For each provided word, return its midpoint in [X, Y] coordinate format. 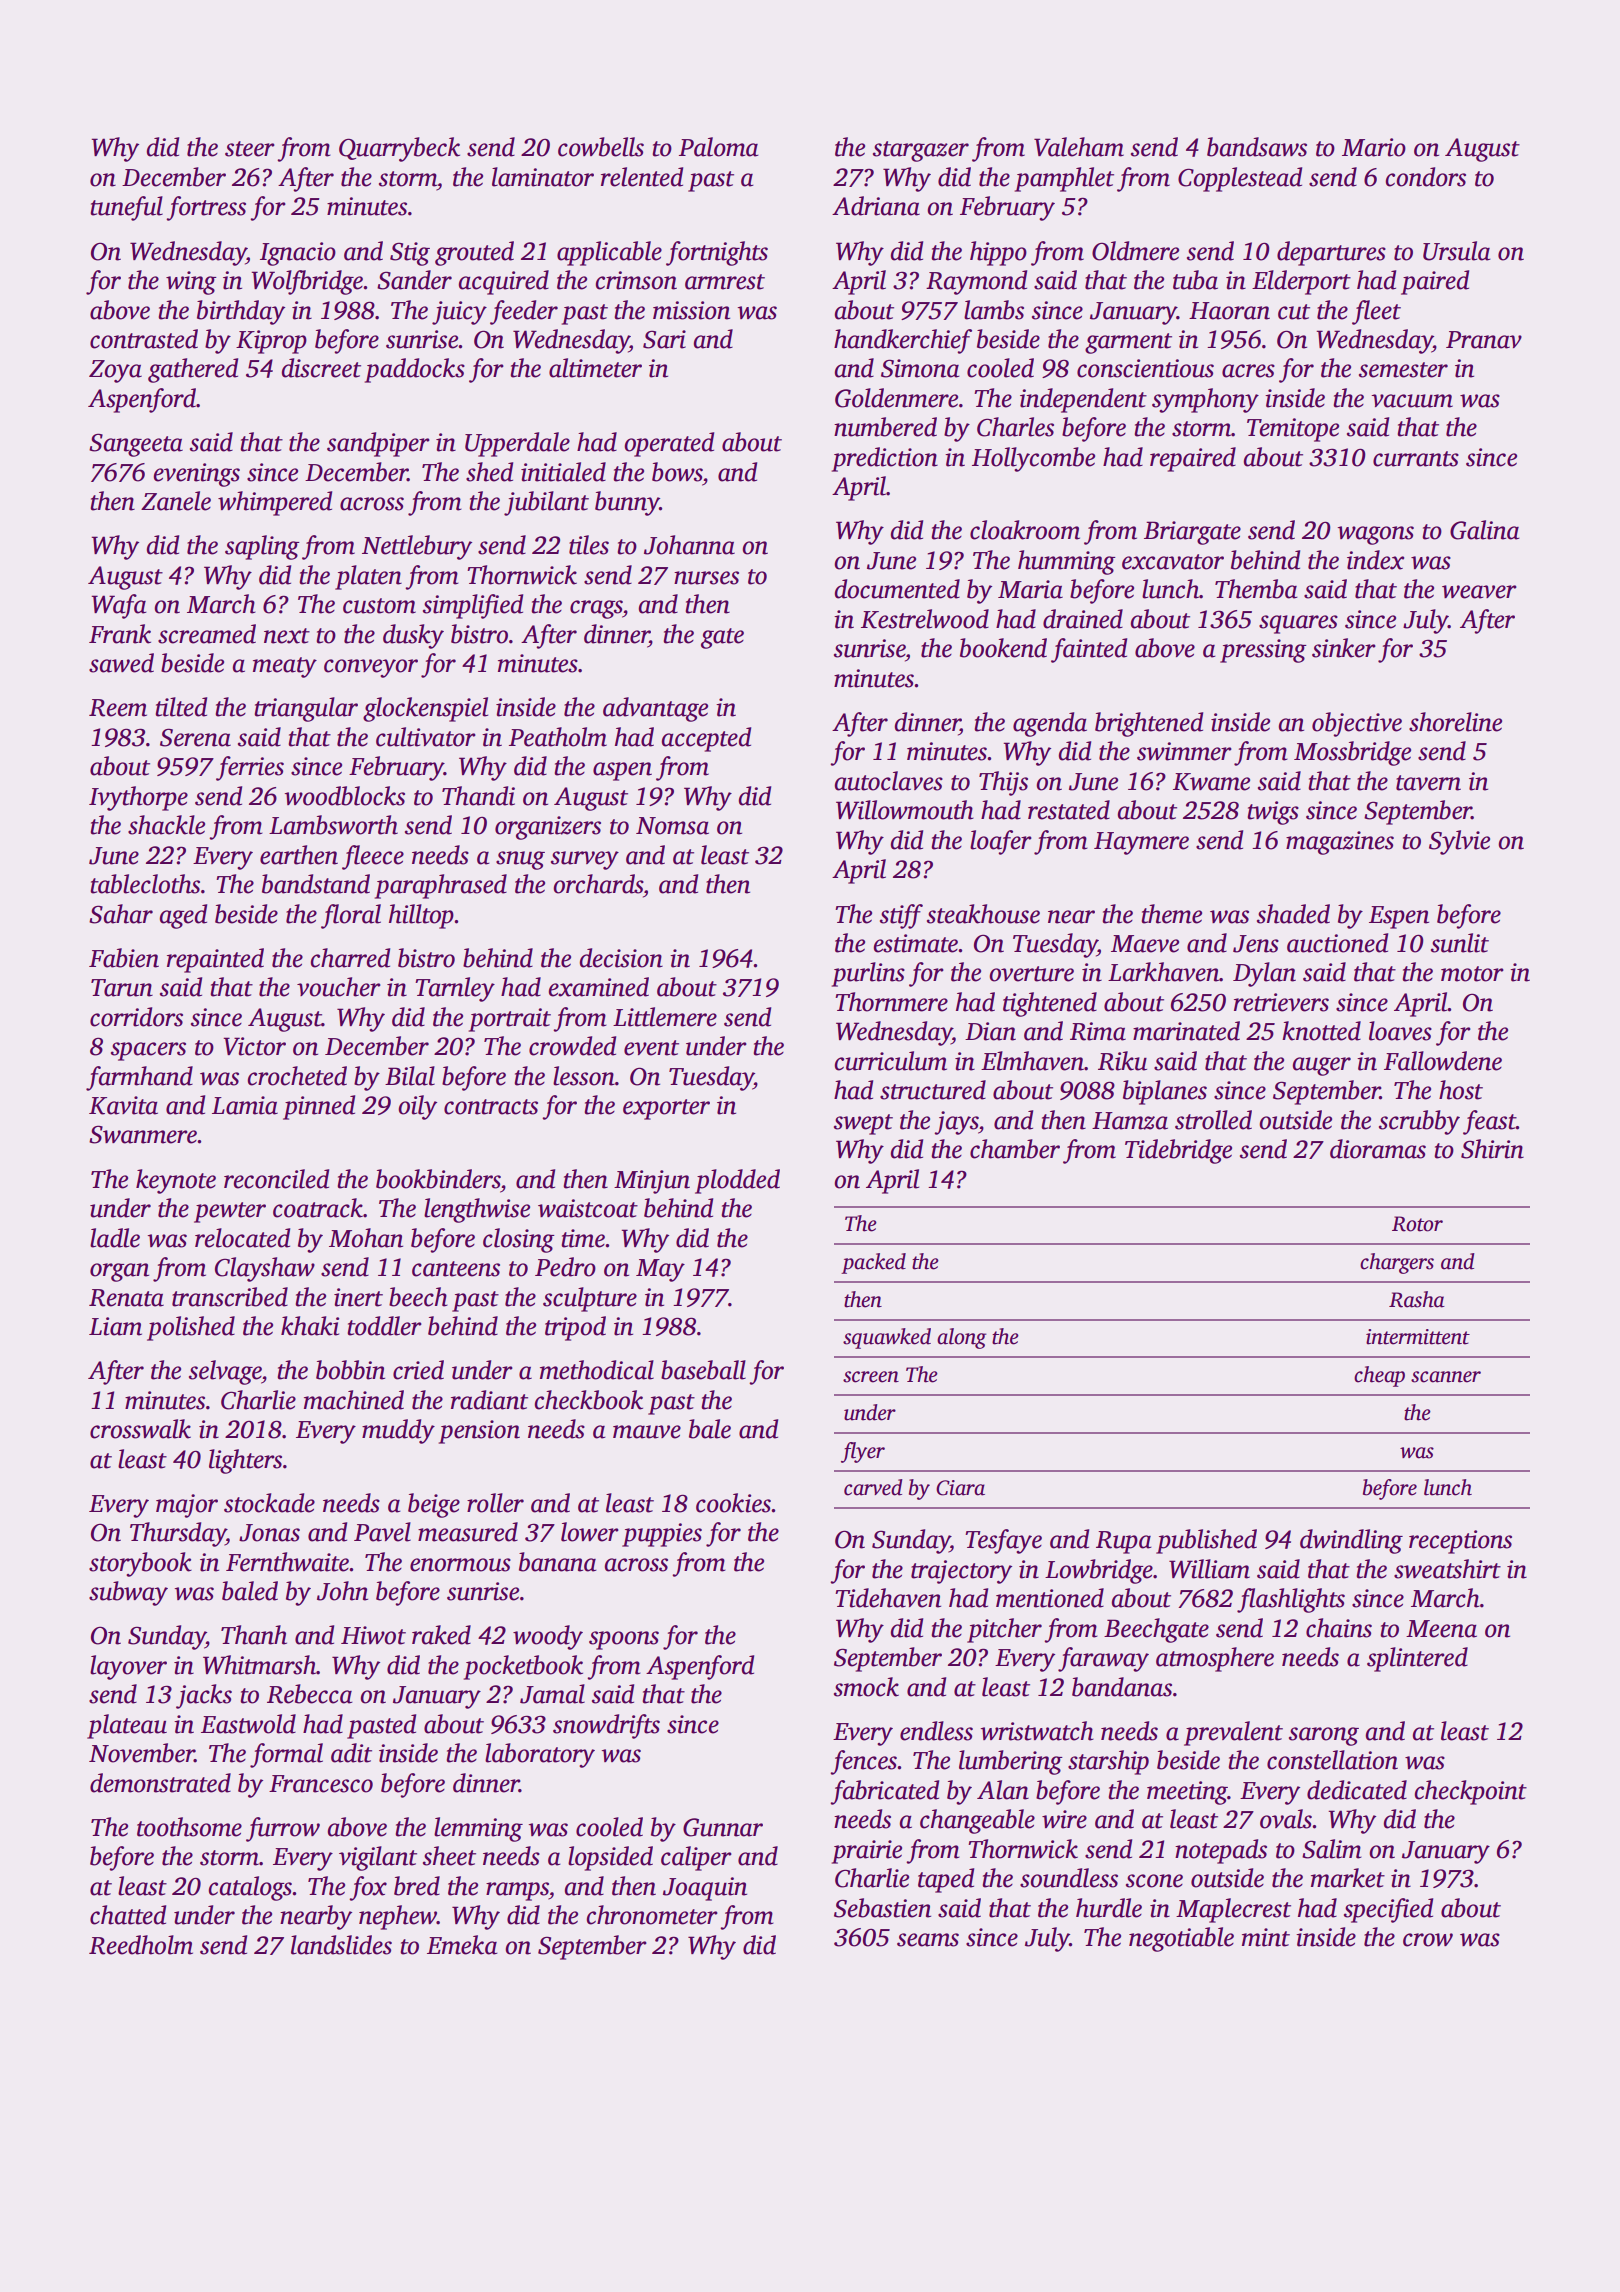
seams [928, 1940]
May [660, 1270]
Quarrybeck [399, 149]
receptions [1460, 1542]
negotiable [1181, 1939]
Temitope [1293, 430]
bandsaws [1257, 147]
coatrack [318, 1208]
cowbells [601, 147]
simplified [473, 606]
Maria [1030, 589]
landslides [341, 1945]
